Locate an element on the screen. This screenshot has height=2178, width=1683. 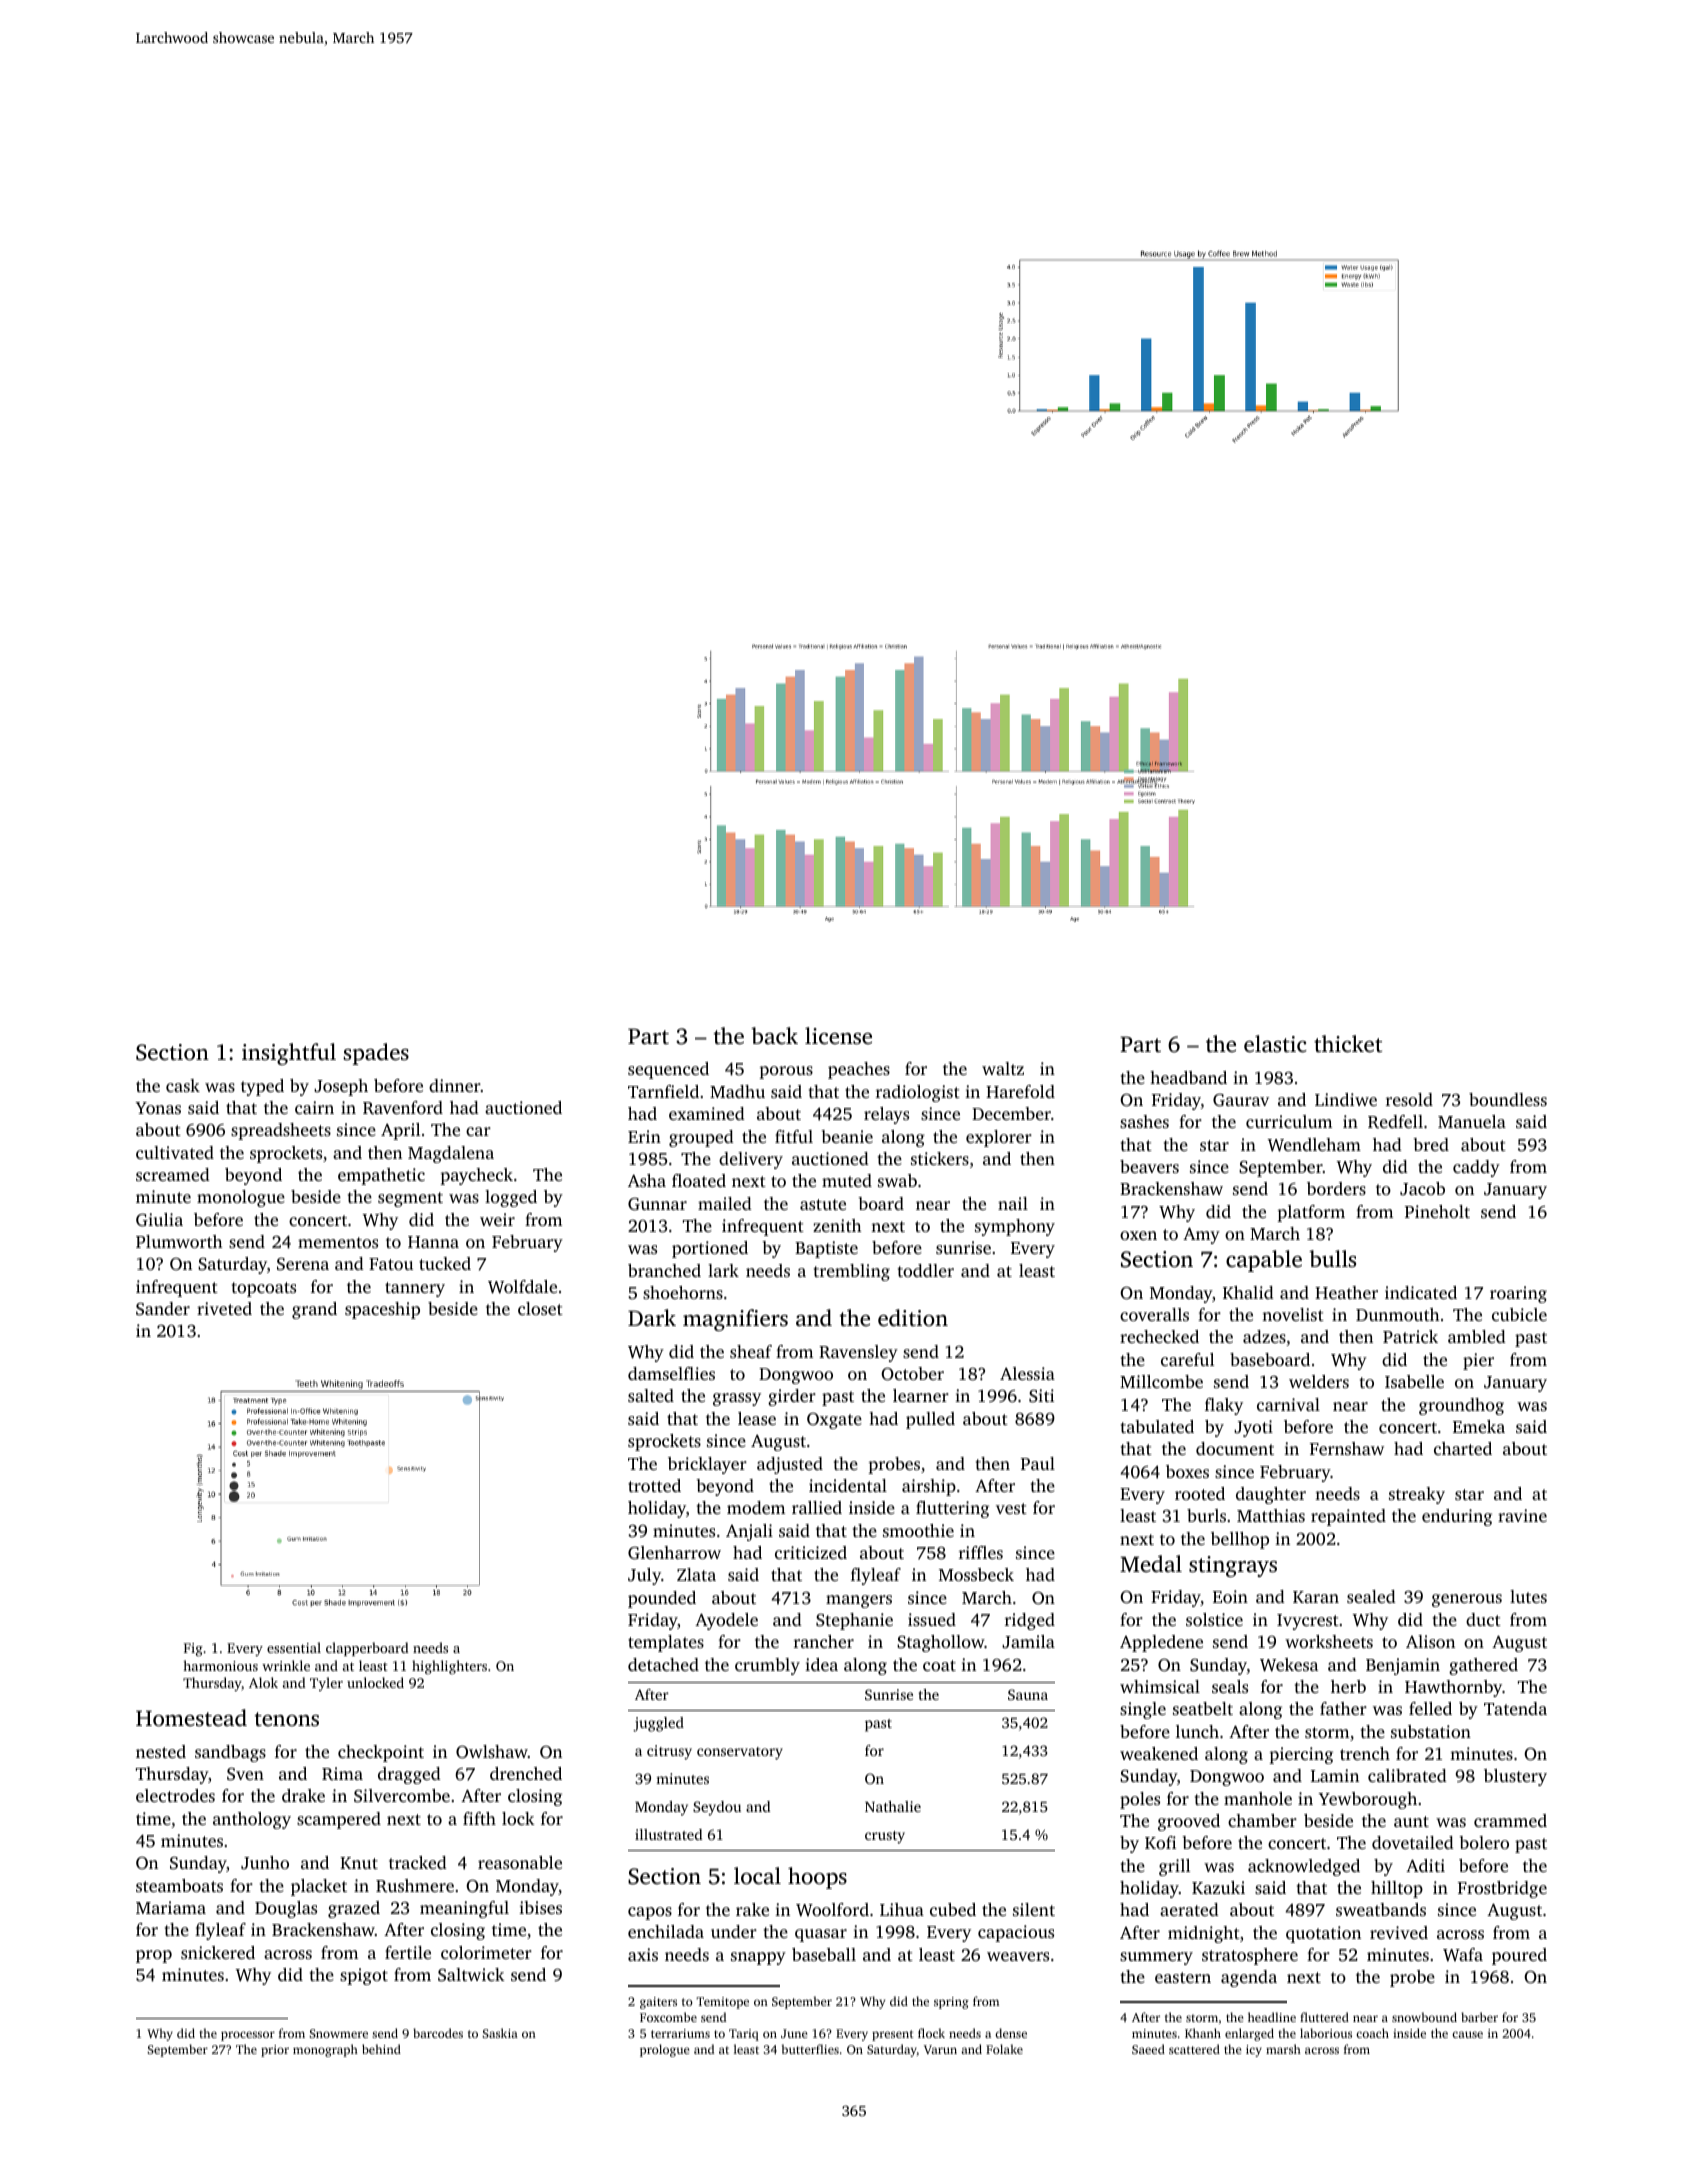
Madhu is located at coordinates (737, 1091).
